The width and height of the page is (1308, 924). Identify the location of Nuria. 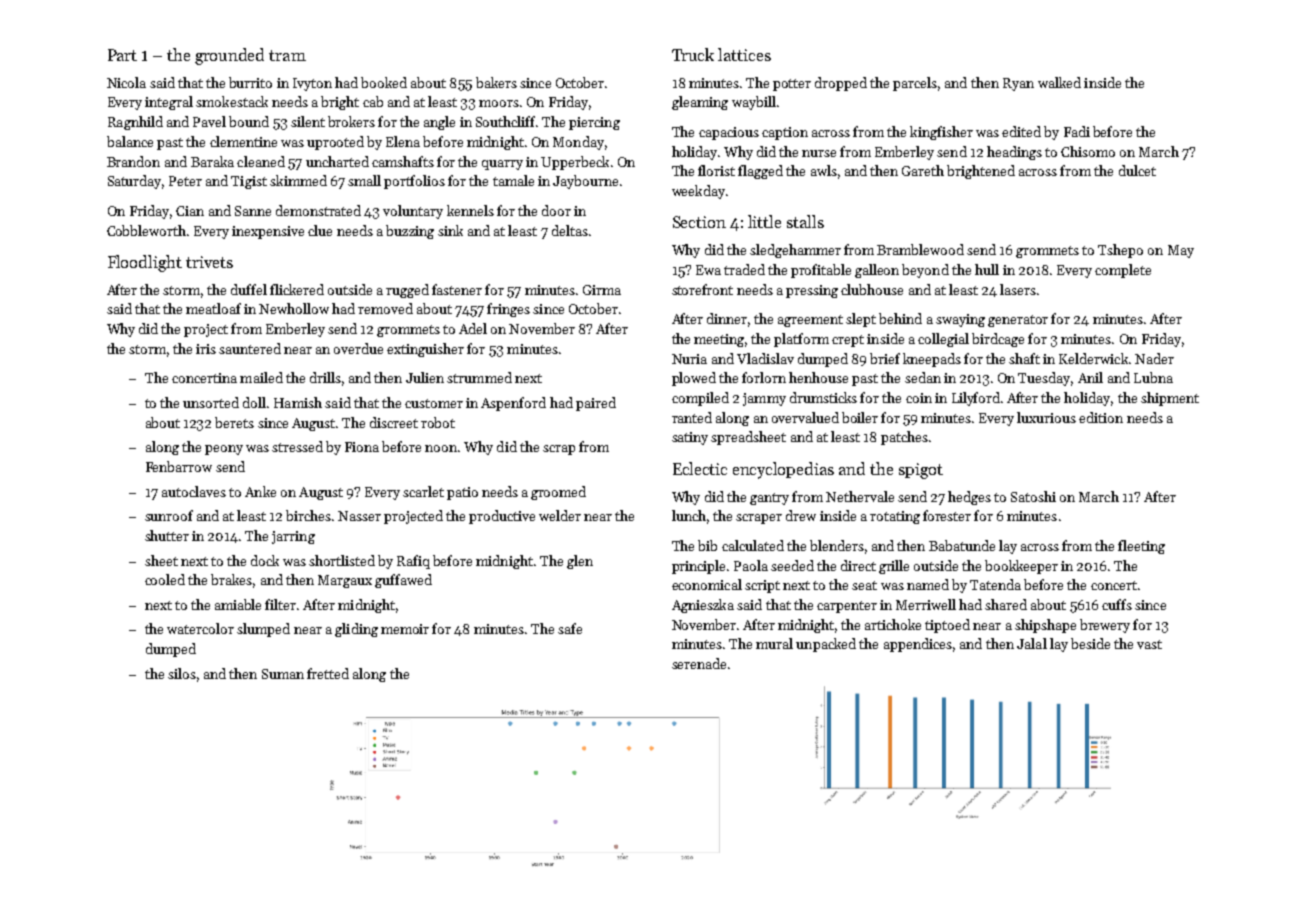
(689, 359).
